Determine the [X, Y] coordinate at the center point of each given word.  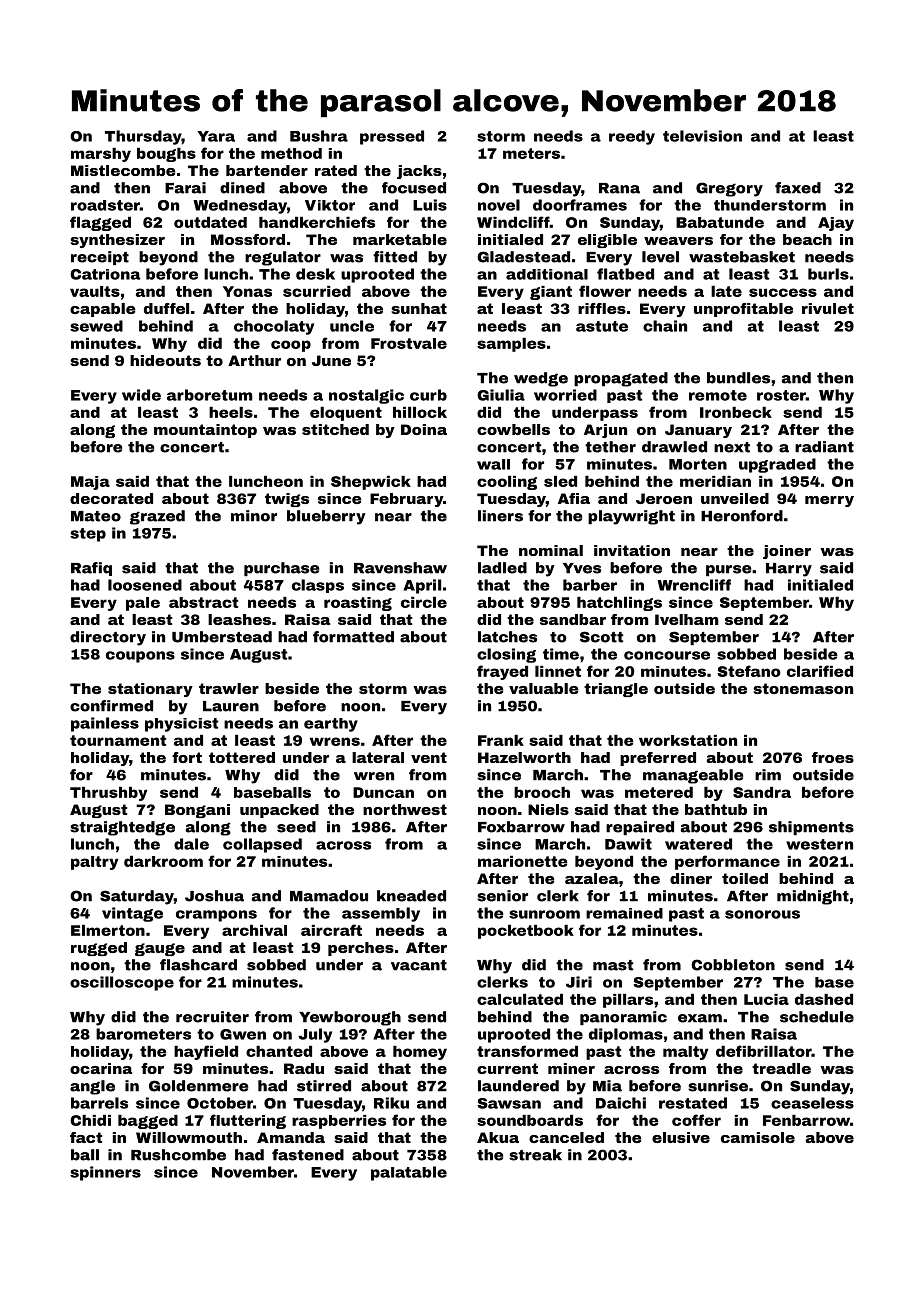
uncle [352, 326]
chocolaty [274, 327]
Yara [216, 136]
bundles [738, 378]
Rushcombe [178, 1155]
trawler [229, 688]
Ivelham [687, 619]
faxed [798, 188]
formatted [353, 637]
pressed [392, 137]
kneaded [411, 896]
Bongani [197, 811]
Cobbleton [733, 965]
